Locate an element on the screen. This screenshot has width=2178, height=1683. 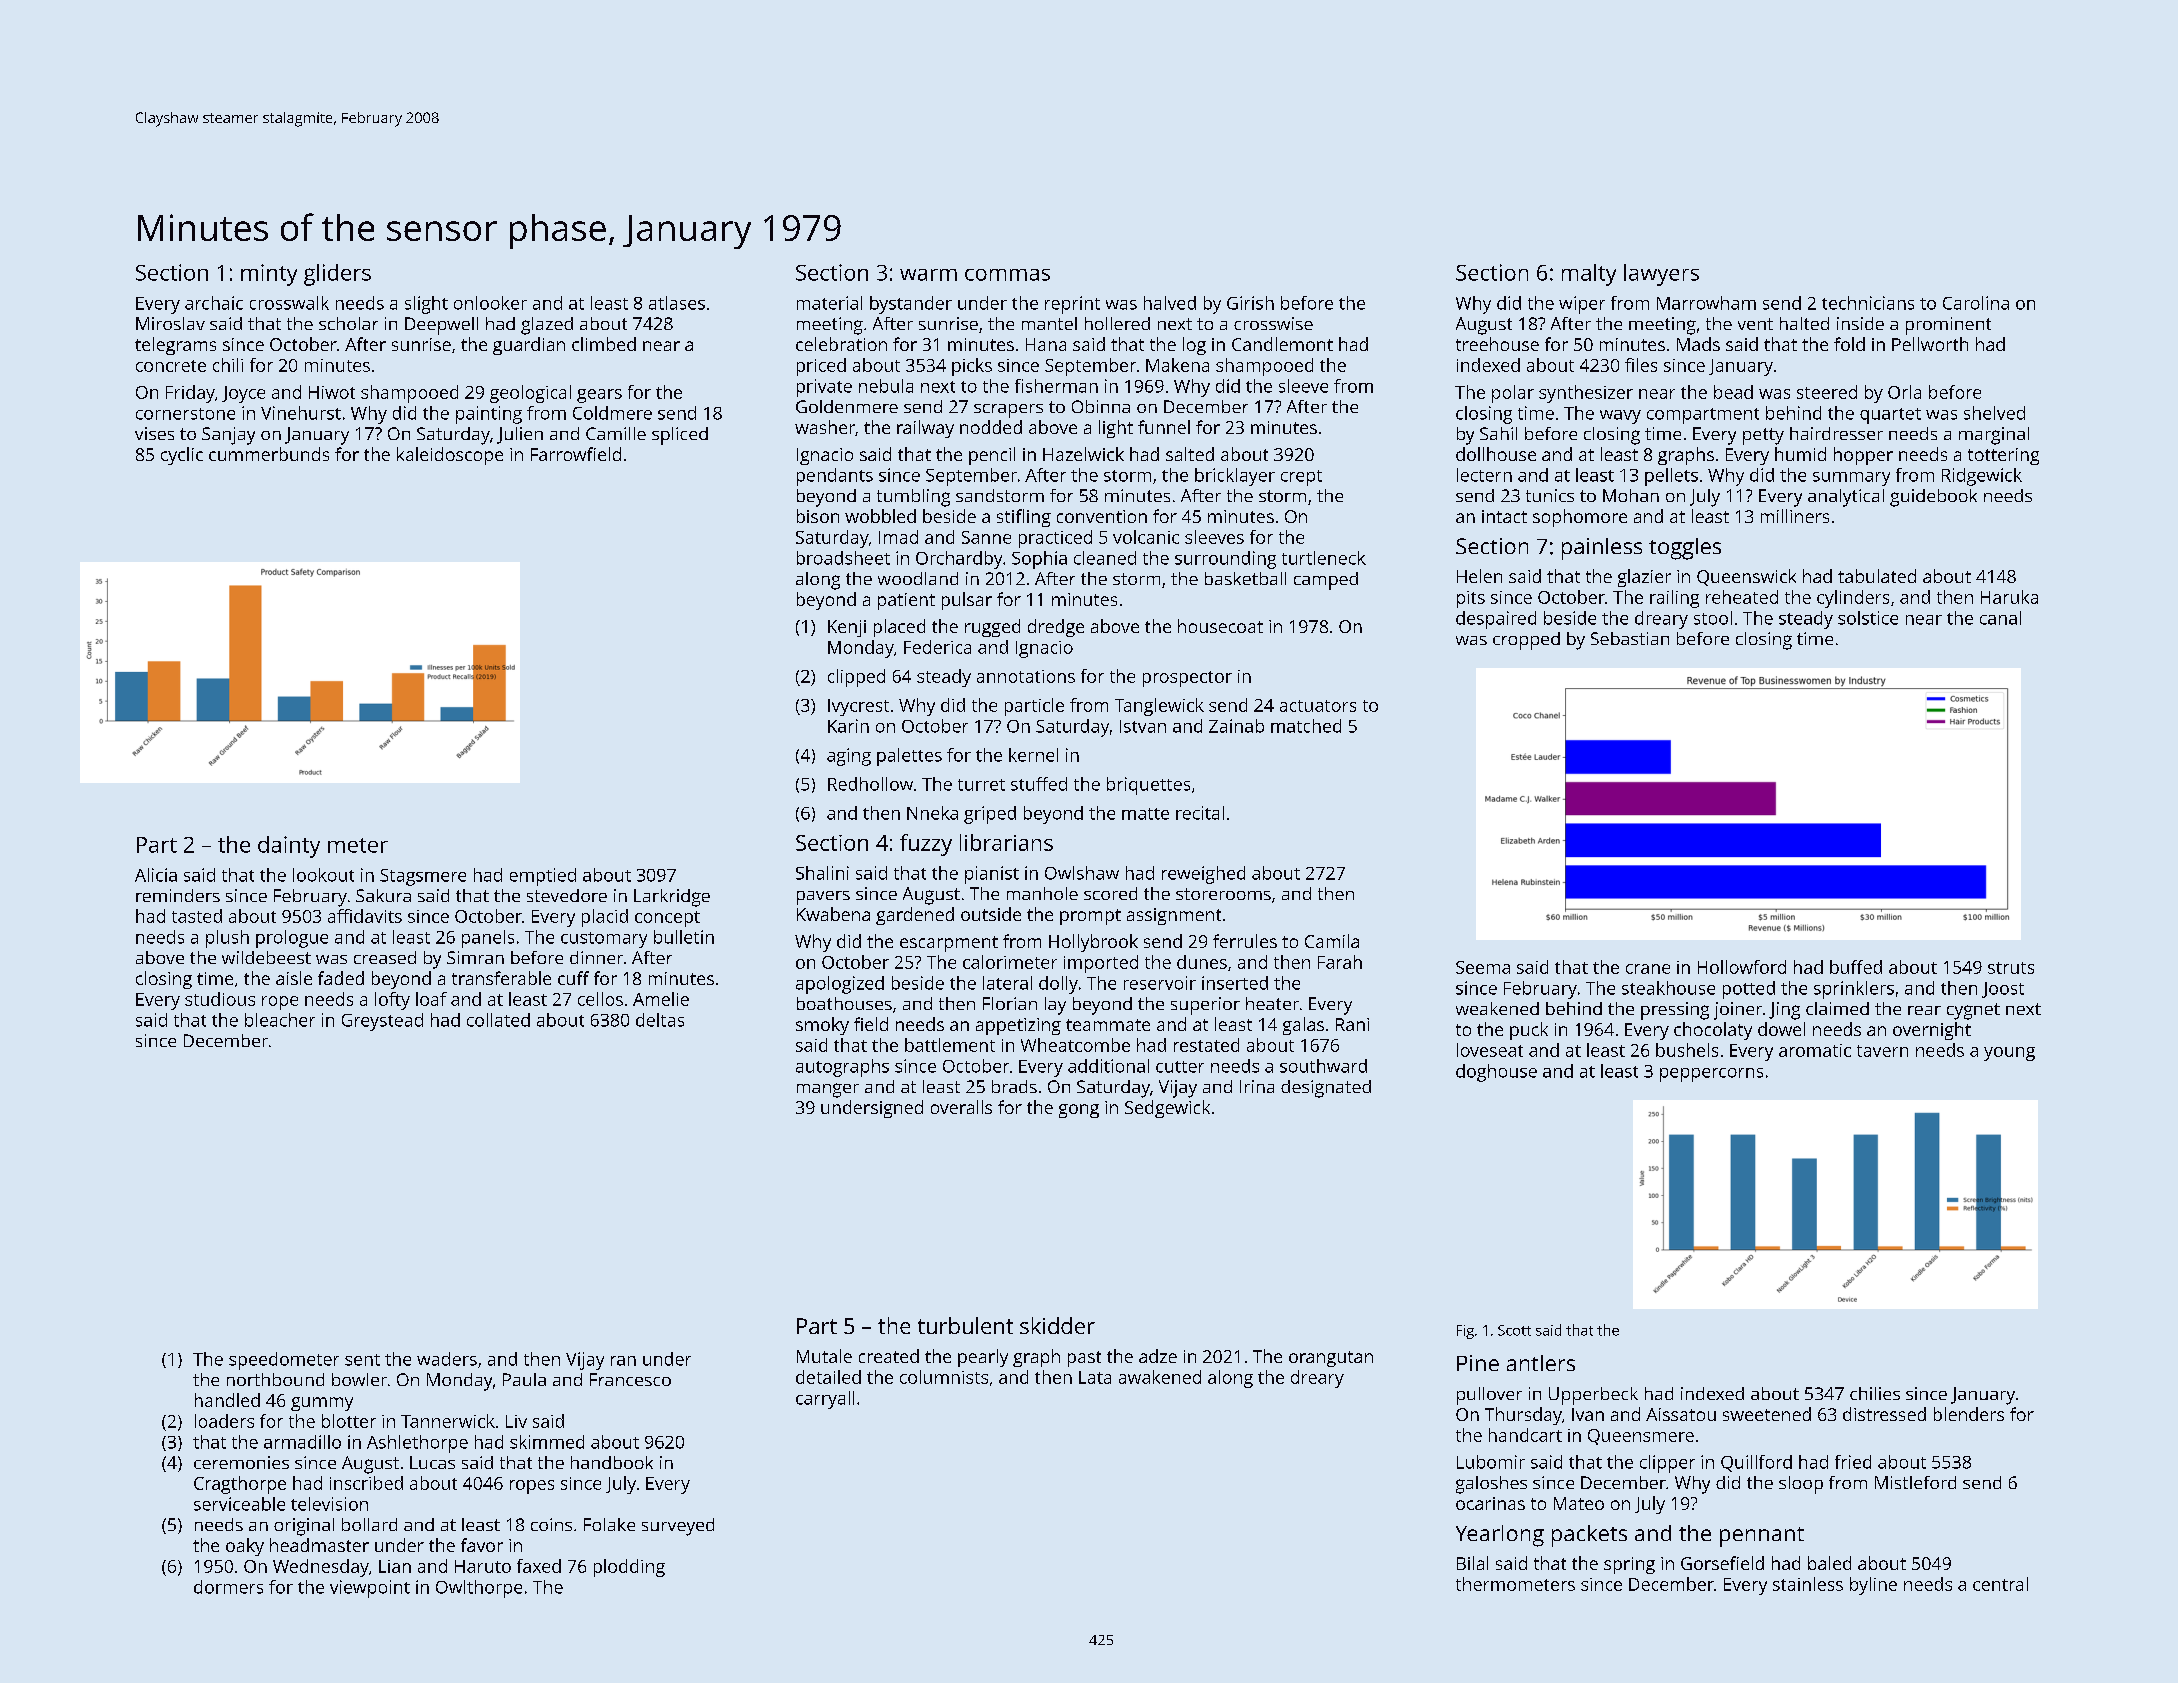
Scott is located at coordinates (1514, 1330).
